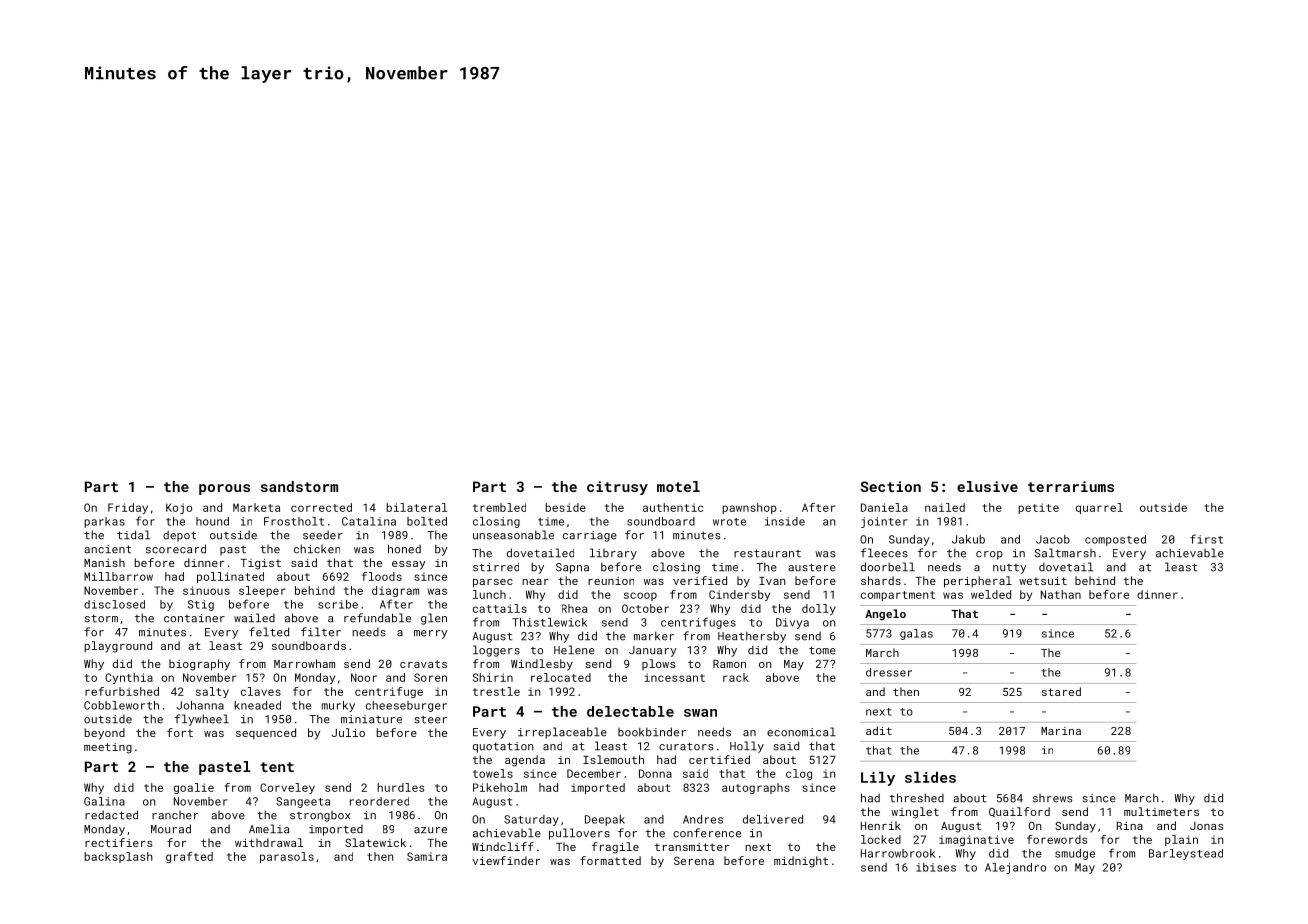 The image size is (1308, 924). What do you see at coordinates (500, 787) in the document?
I see `Pikeholm` at bounding box center [500, 787].
